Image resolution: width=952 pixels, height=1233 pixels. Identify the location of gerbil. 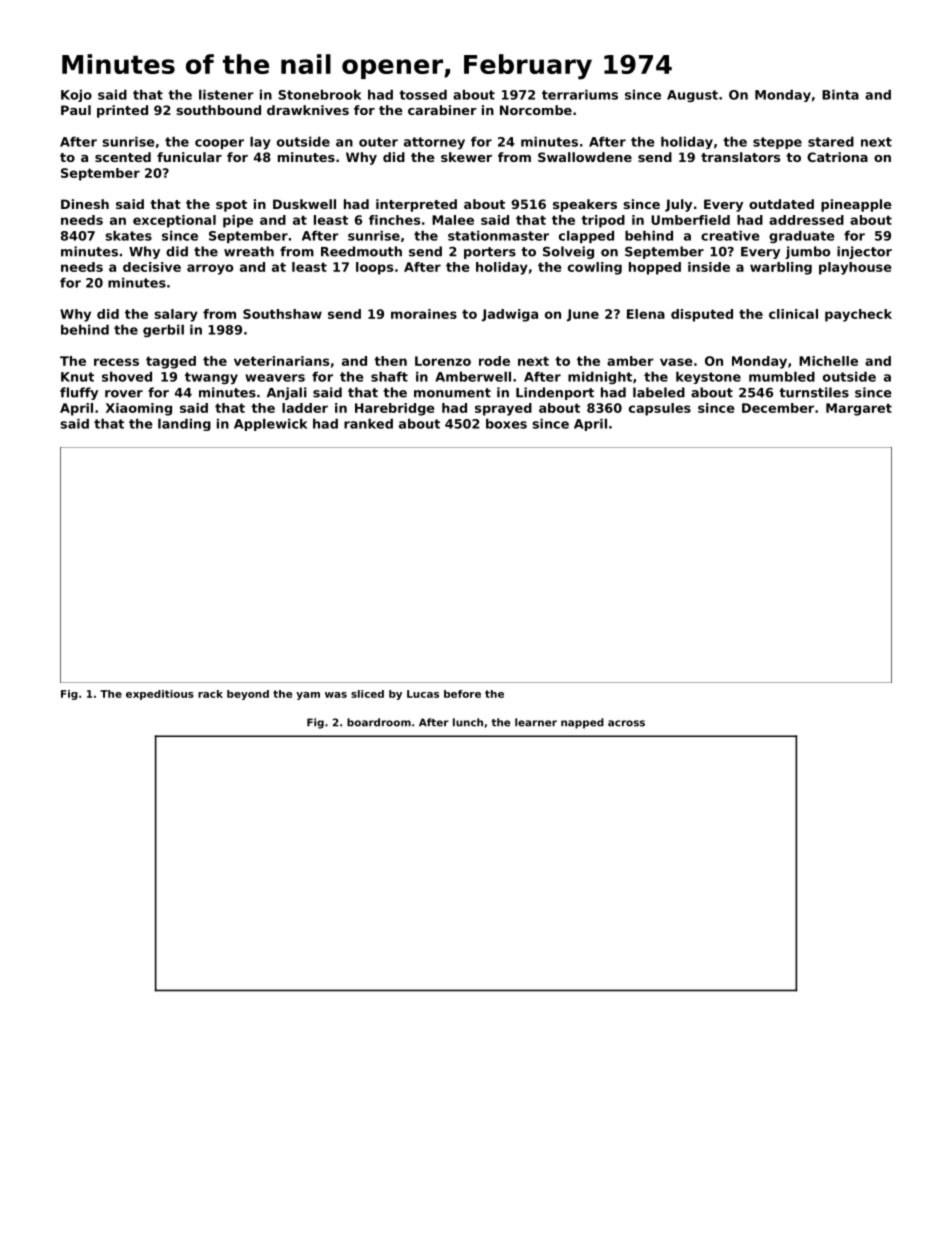
(163, 330).
